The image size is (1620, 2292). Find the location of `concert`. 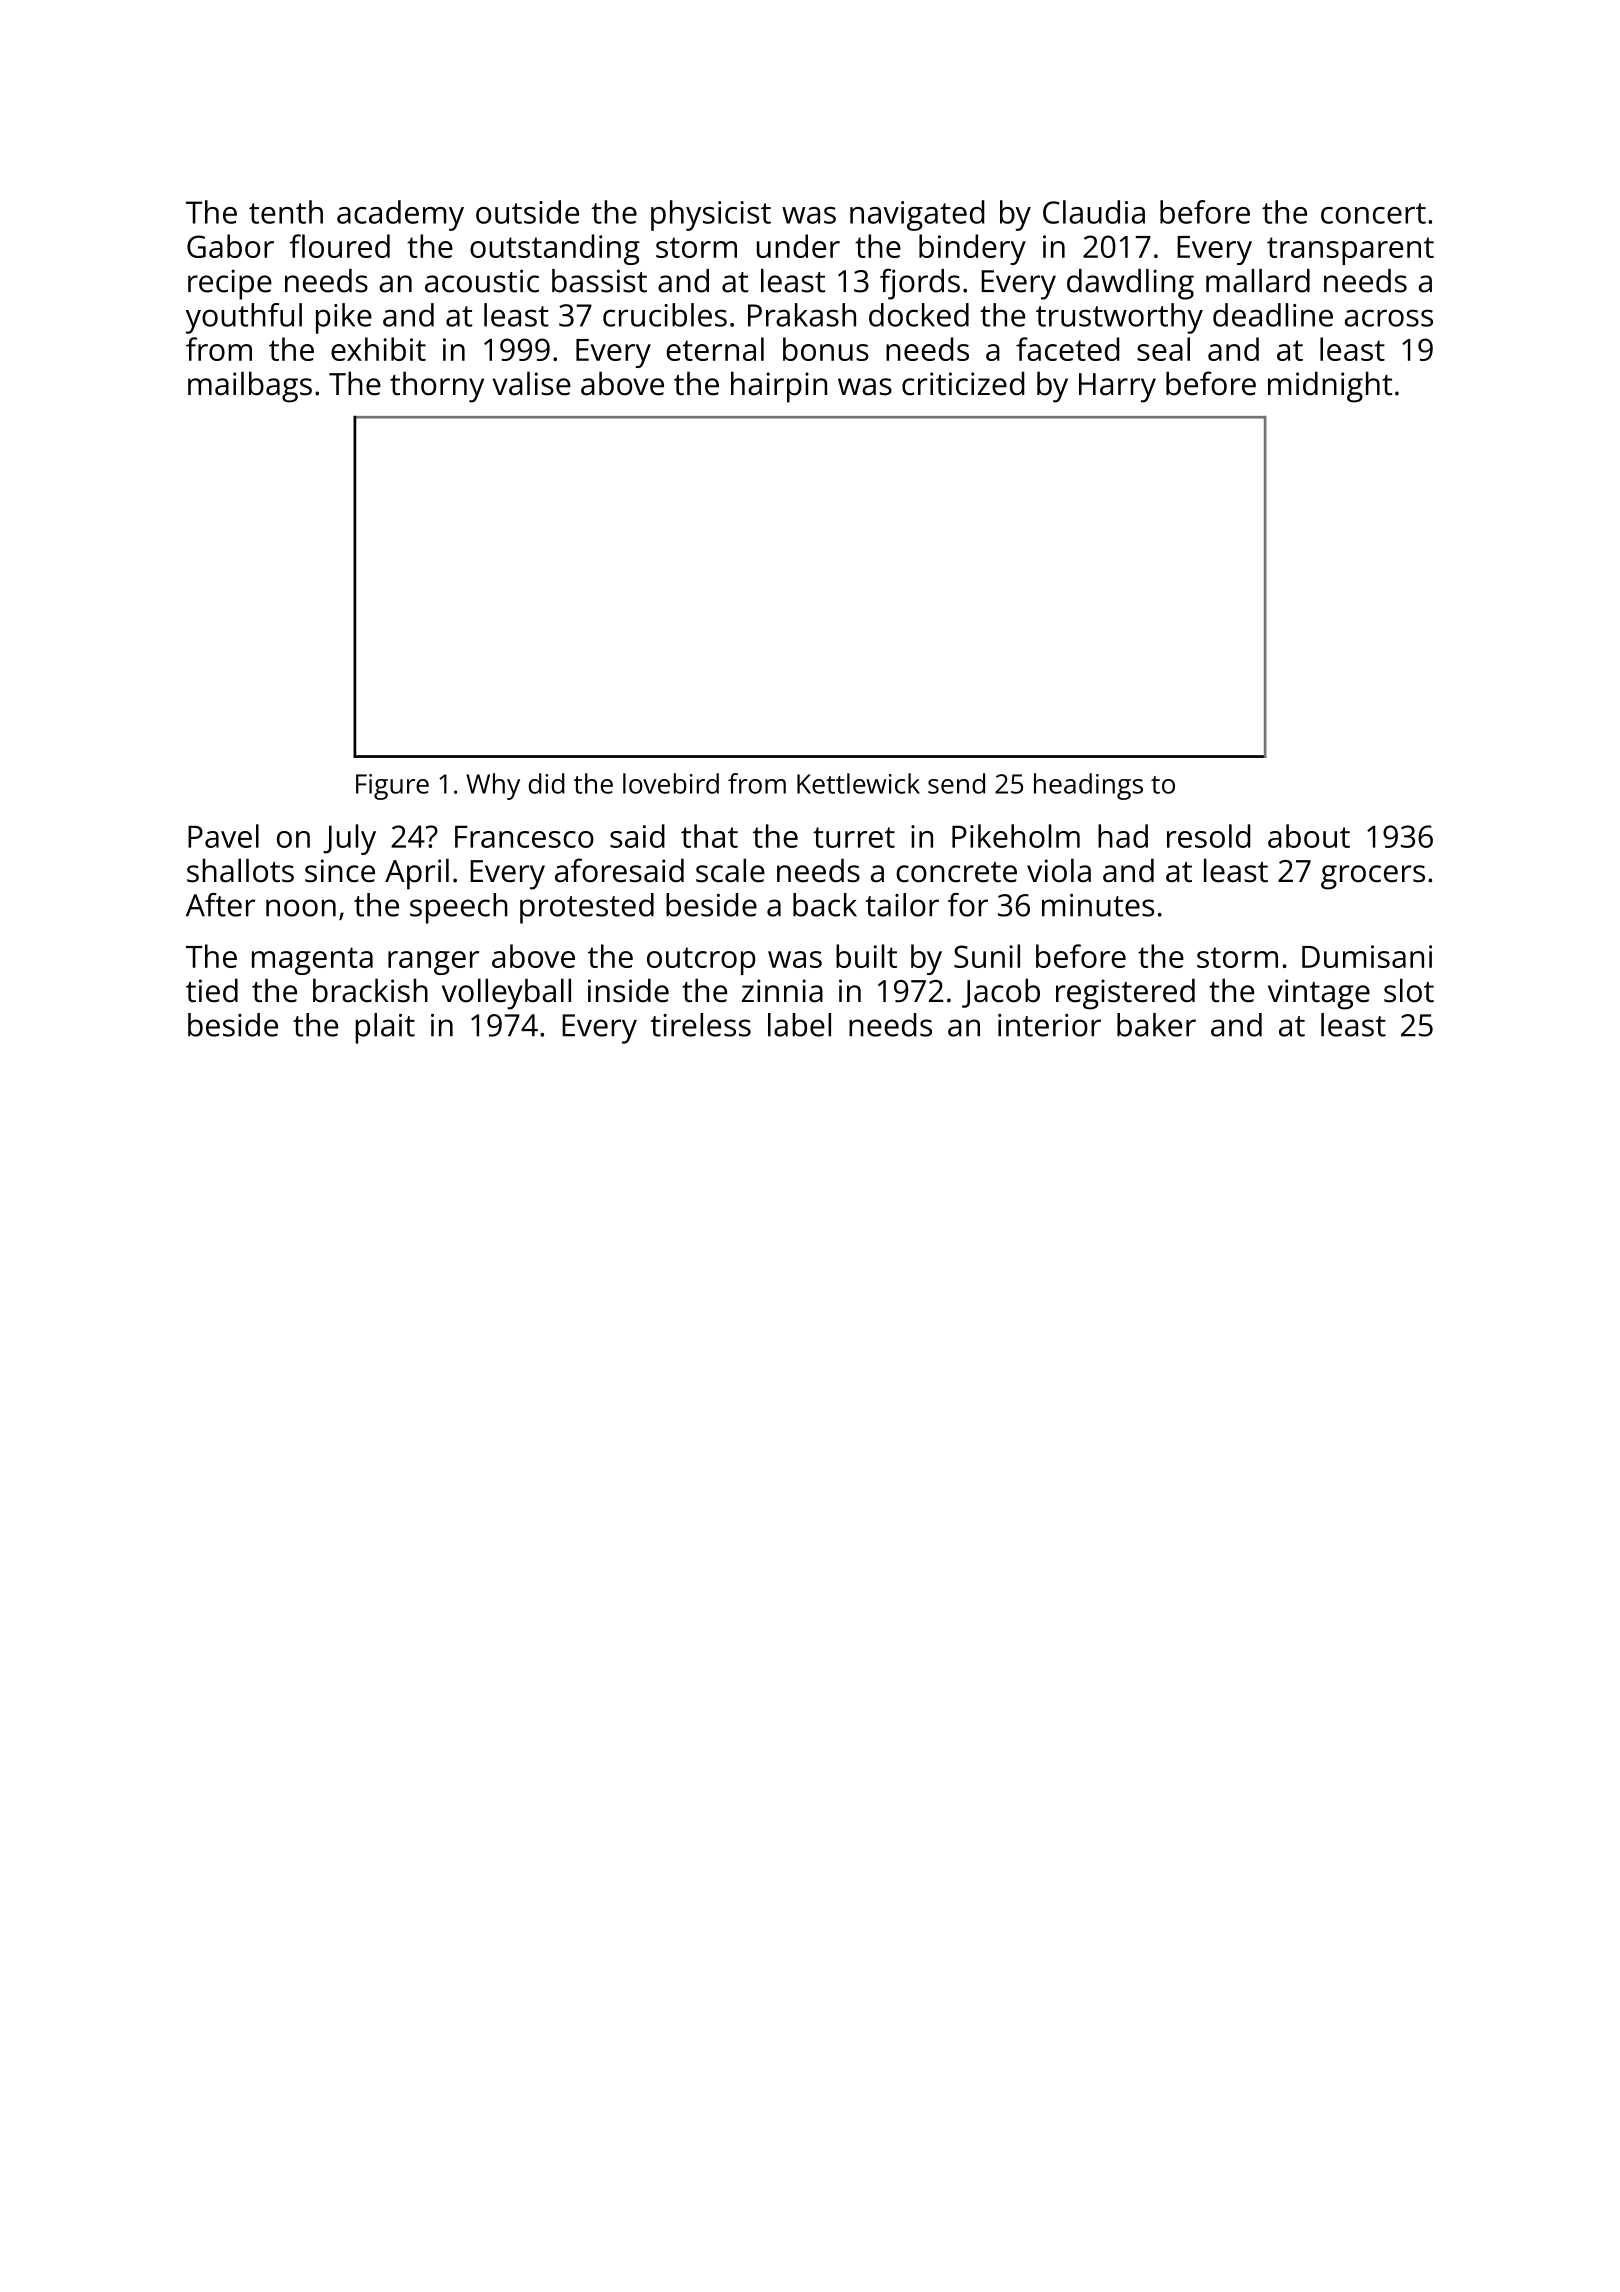

concert is located at coordinates (1373, 213).
